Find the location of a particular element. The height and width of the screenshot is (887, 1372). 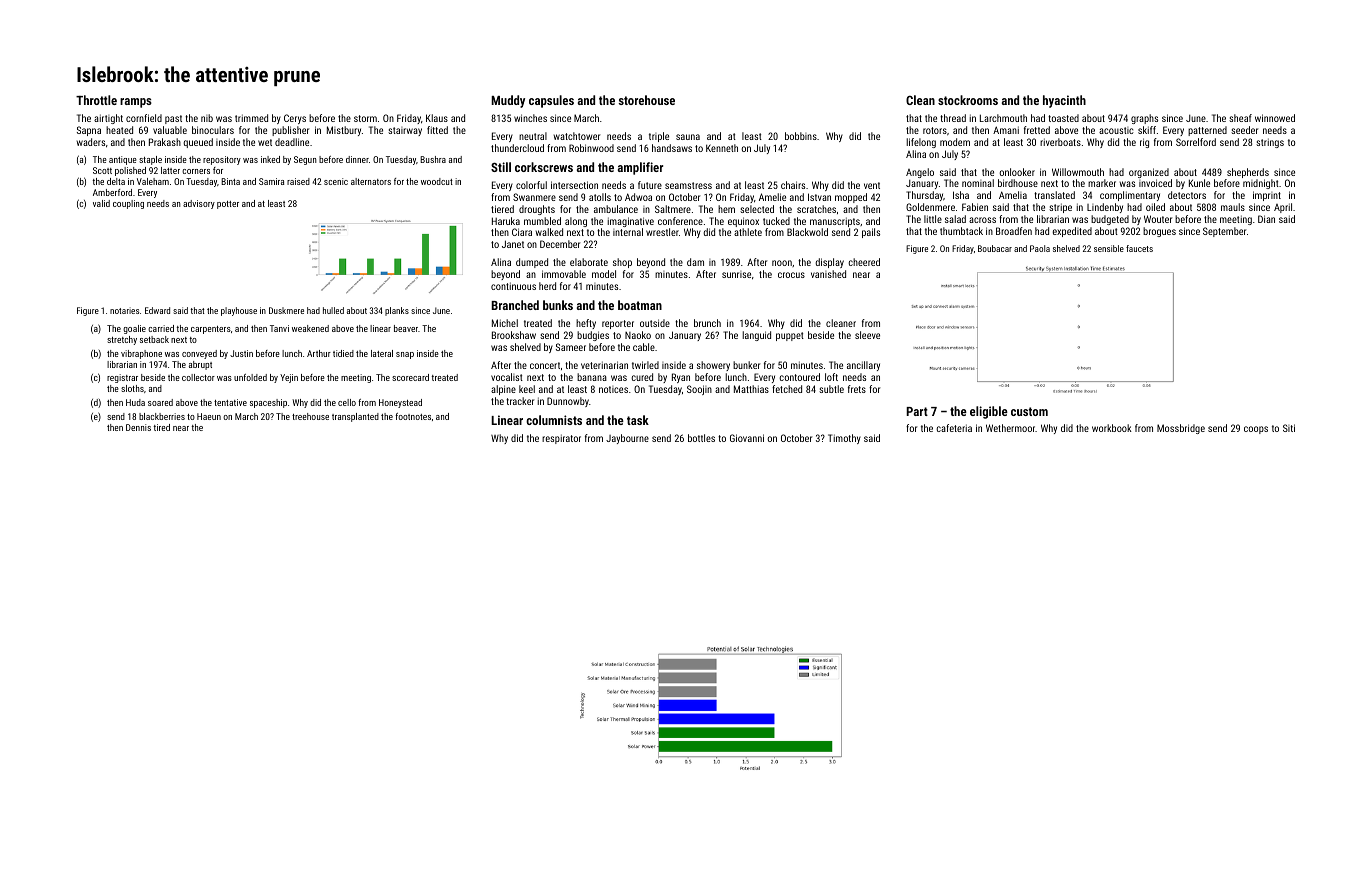

storehouse is located at coordinates (646, 100).
